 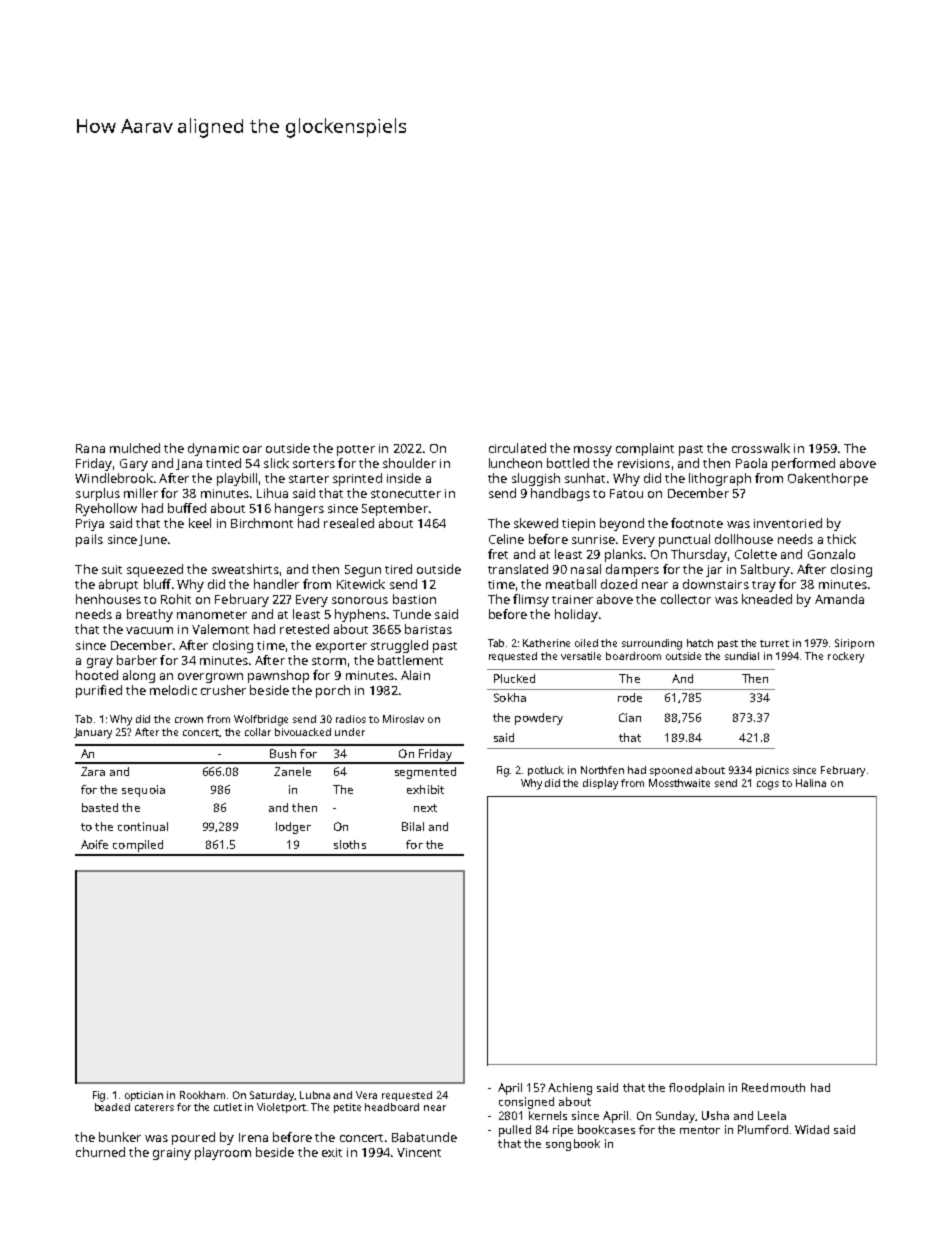 I want to click on Rohit, so click(x=176, y=599).
